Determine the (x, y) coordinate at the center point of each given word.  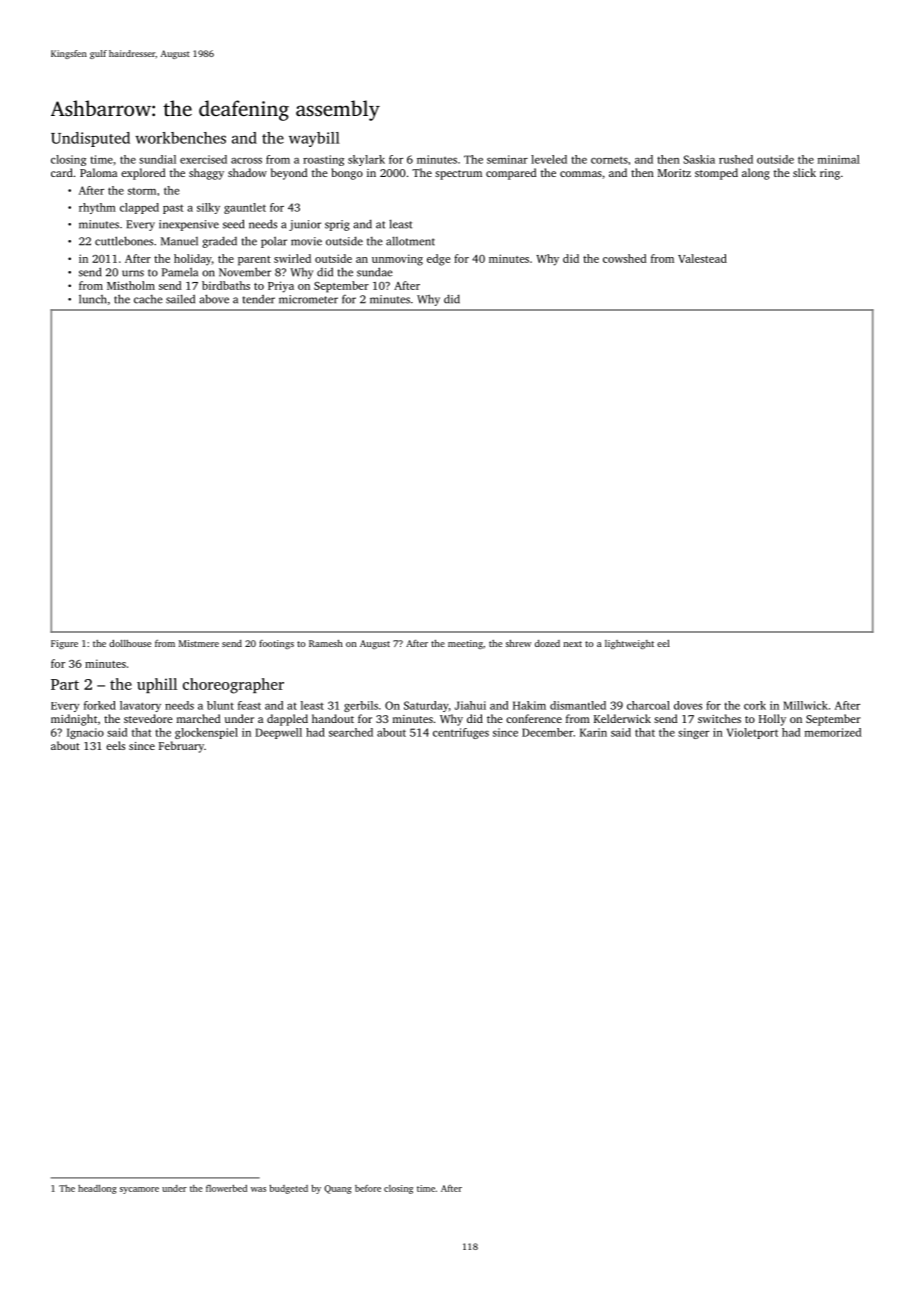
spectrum (458, 175)
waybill (314, 139)
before (368, 1188)
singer (693, 733)
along (756, 174)
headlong (97, 1189)
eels (115, 745)
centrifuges (461, 733)
